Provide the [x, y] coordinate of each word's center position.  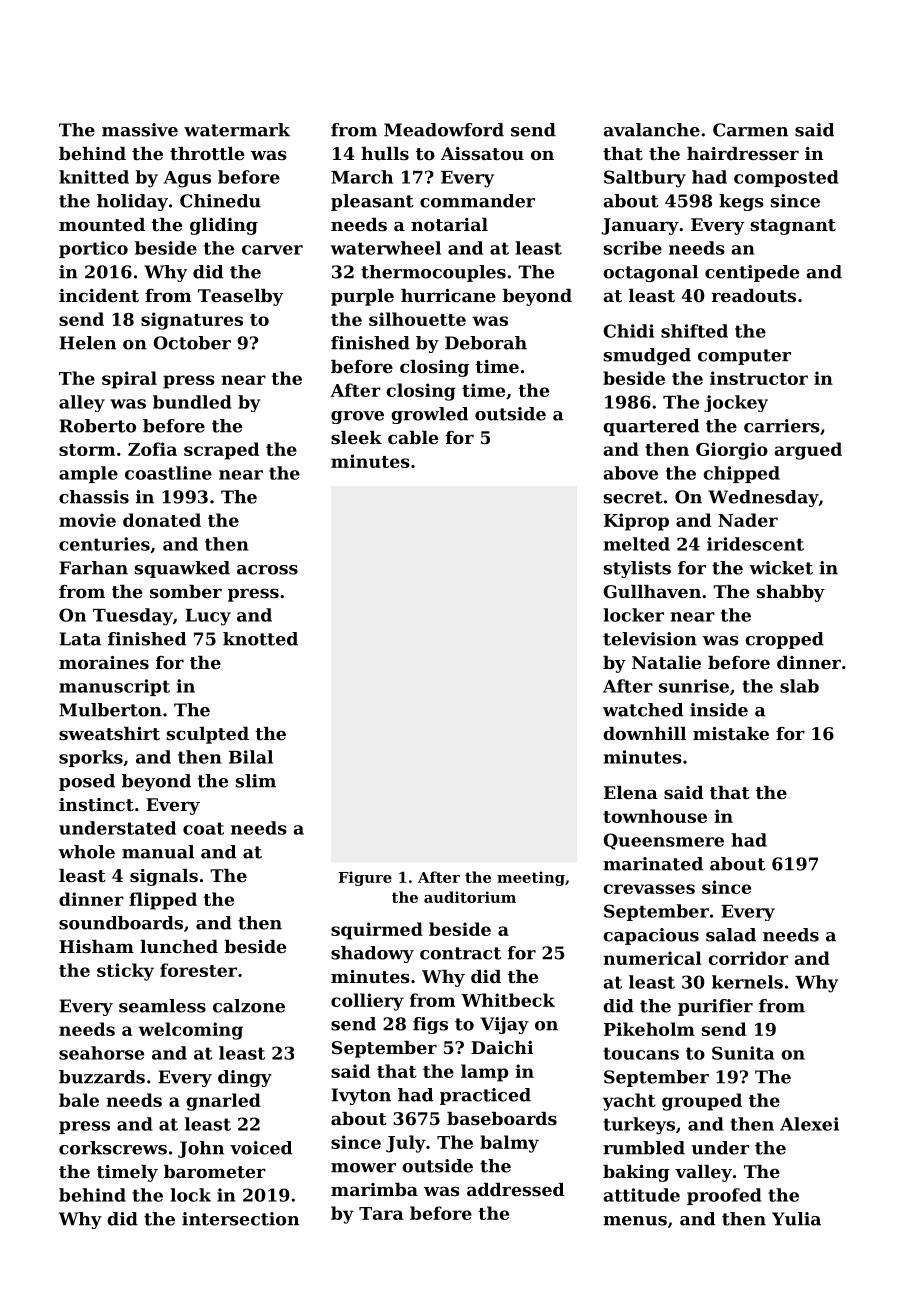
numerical [652, 958]
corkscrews [113, 1148]
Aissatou [482, 153]
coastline [168, 473]
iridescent [755, 544]
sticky [125, 972]
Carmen [750, 130]
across [267, 570]
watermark [237, 130]
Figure [365, 878]
